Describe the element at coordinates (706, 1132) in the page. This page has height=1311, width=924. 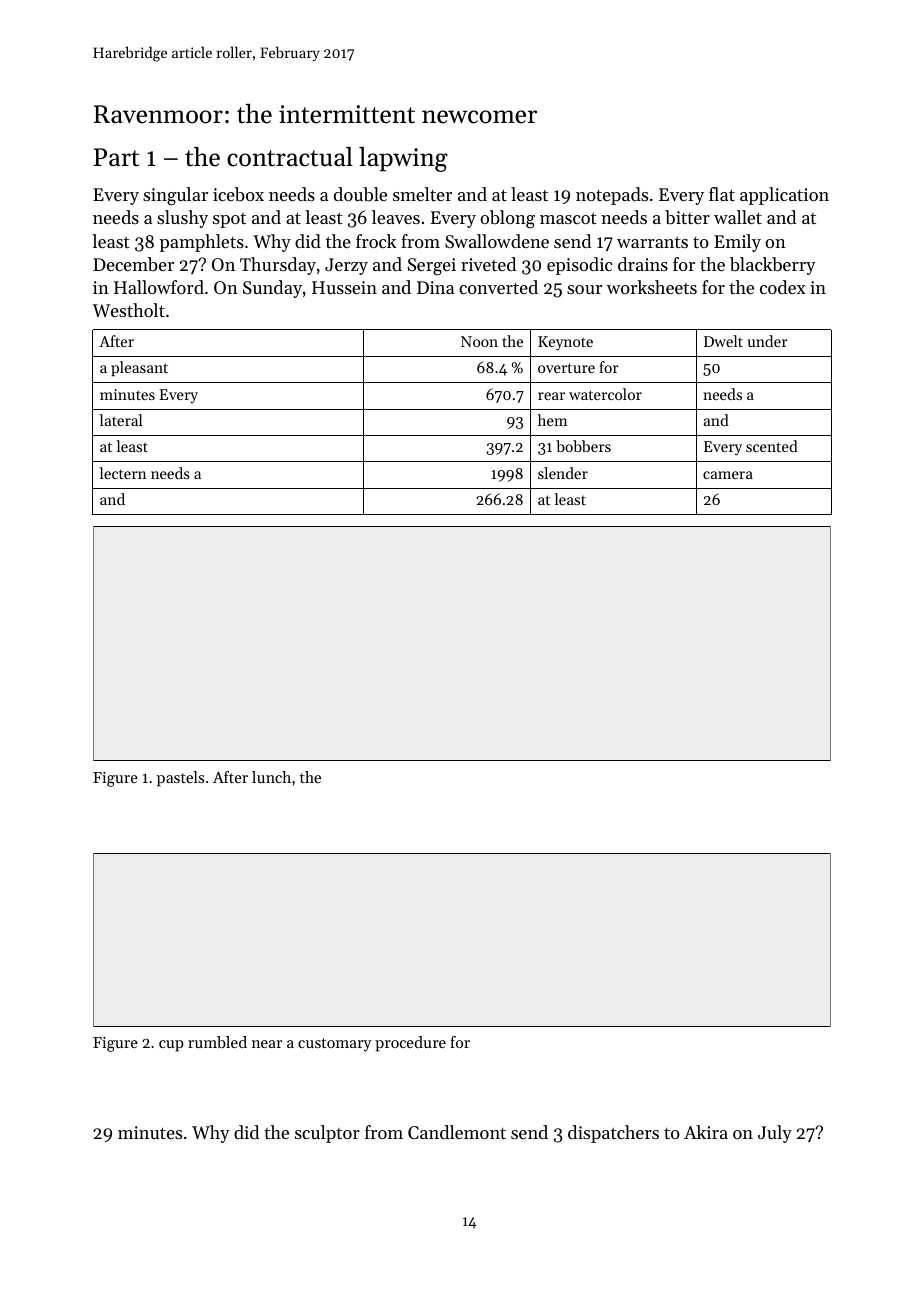
I see `Akira` at that location.
